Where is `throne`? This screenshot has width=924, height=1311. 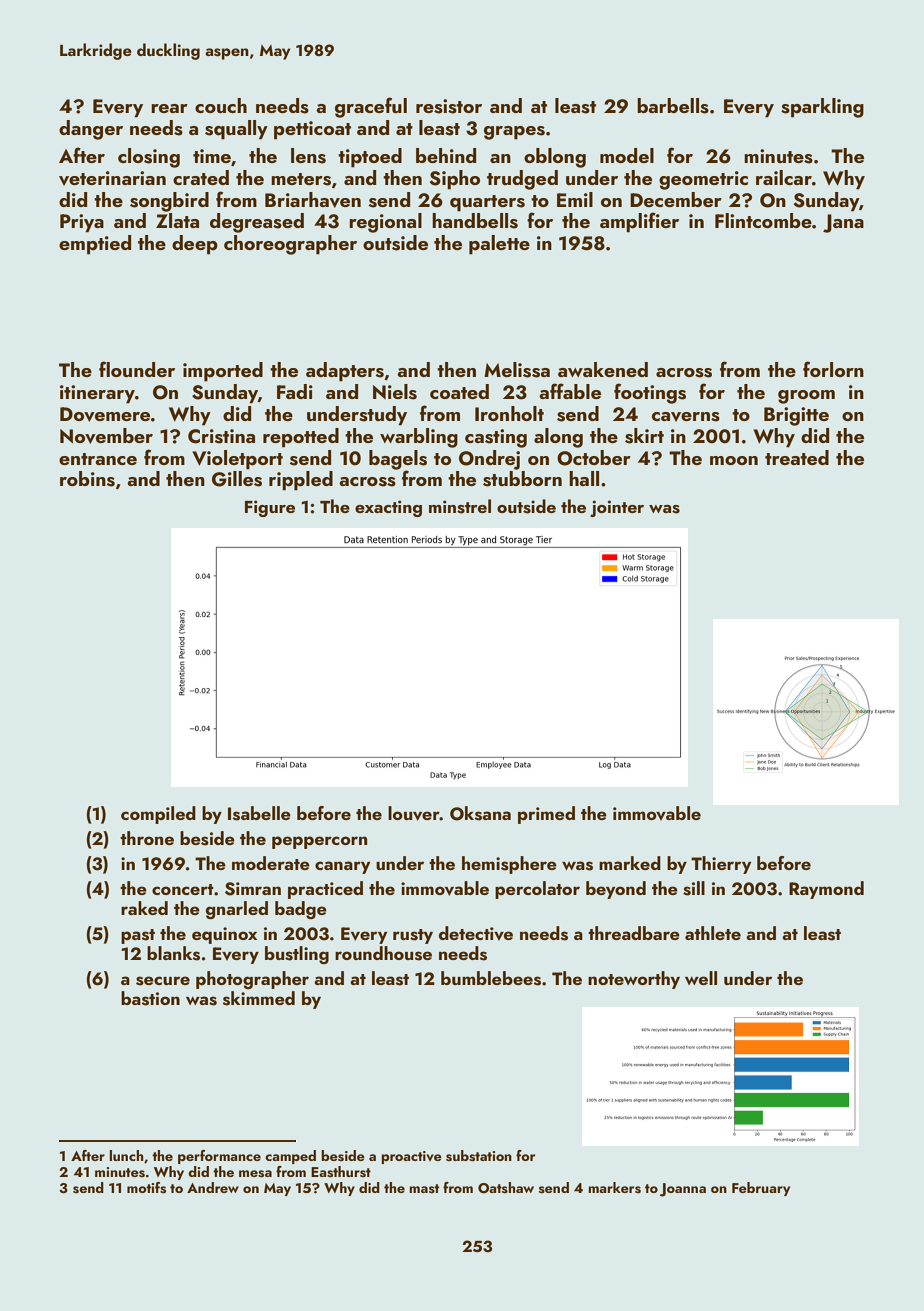 throne is located at coordinates (147, 838).
